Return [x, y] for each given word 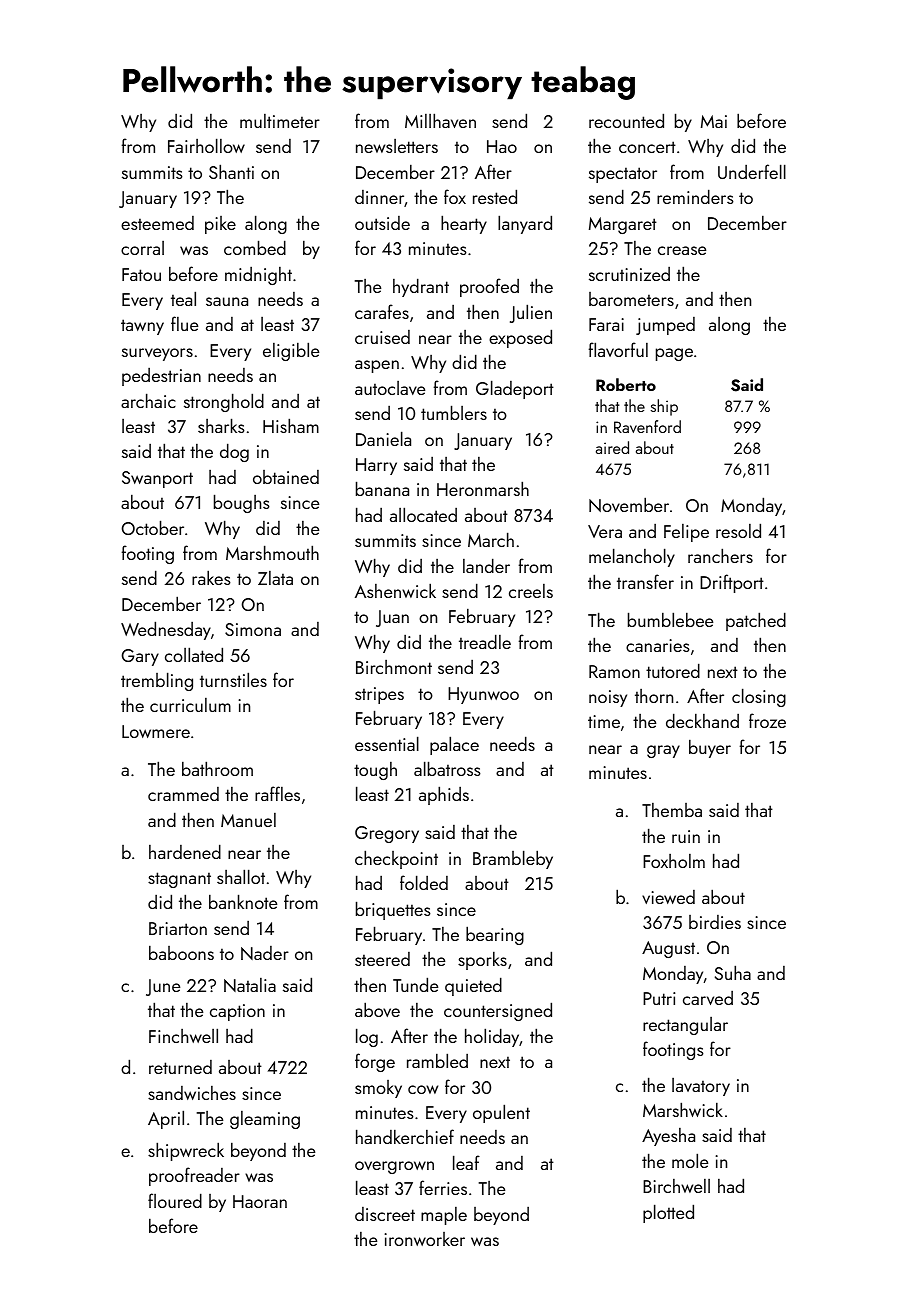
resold [738, 530]
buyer [710, 748]
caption [237, 1012]
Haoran [260, 1201]
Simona [253, 629]
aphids [444, 795]
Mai [714, 121]
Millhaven [440, 120]
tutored [673, 670]
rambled [437, 1060]
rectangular [685, 1026]
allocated [423, 514]
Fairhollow [206, 145]
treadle [485, 641]
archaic [148, 400]
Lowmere [156, 731]
